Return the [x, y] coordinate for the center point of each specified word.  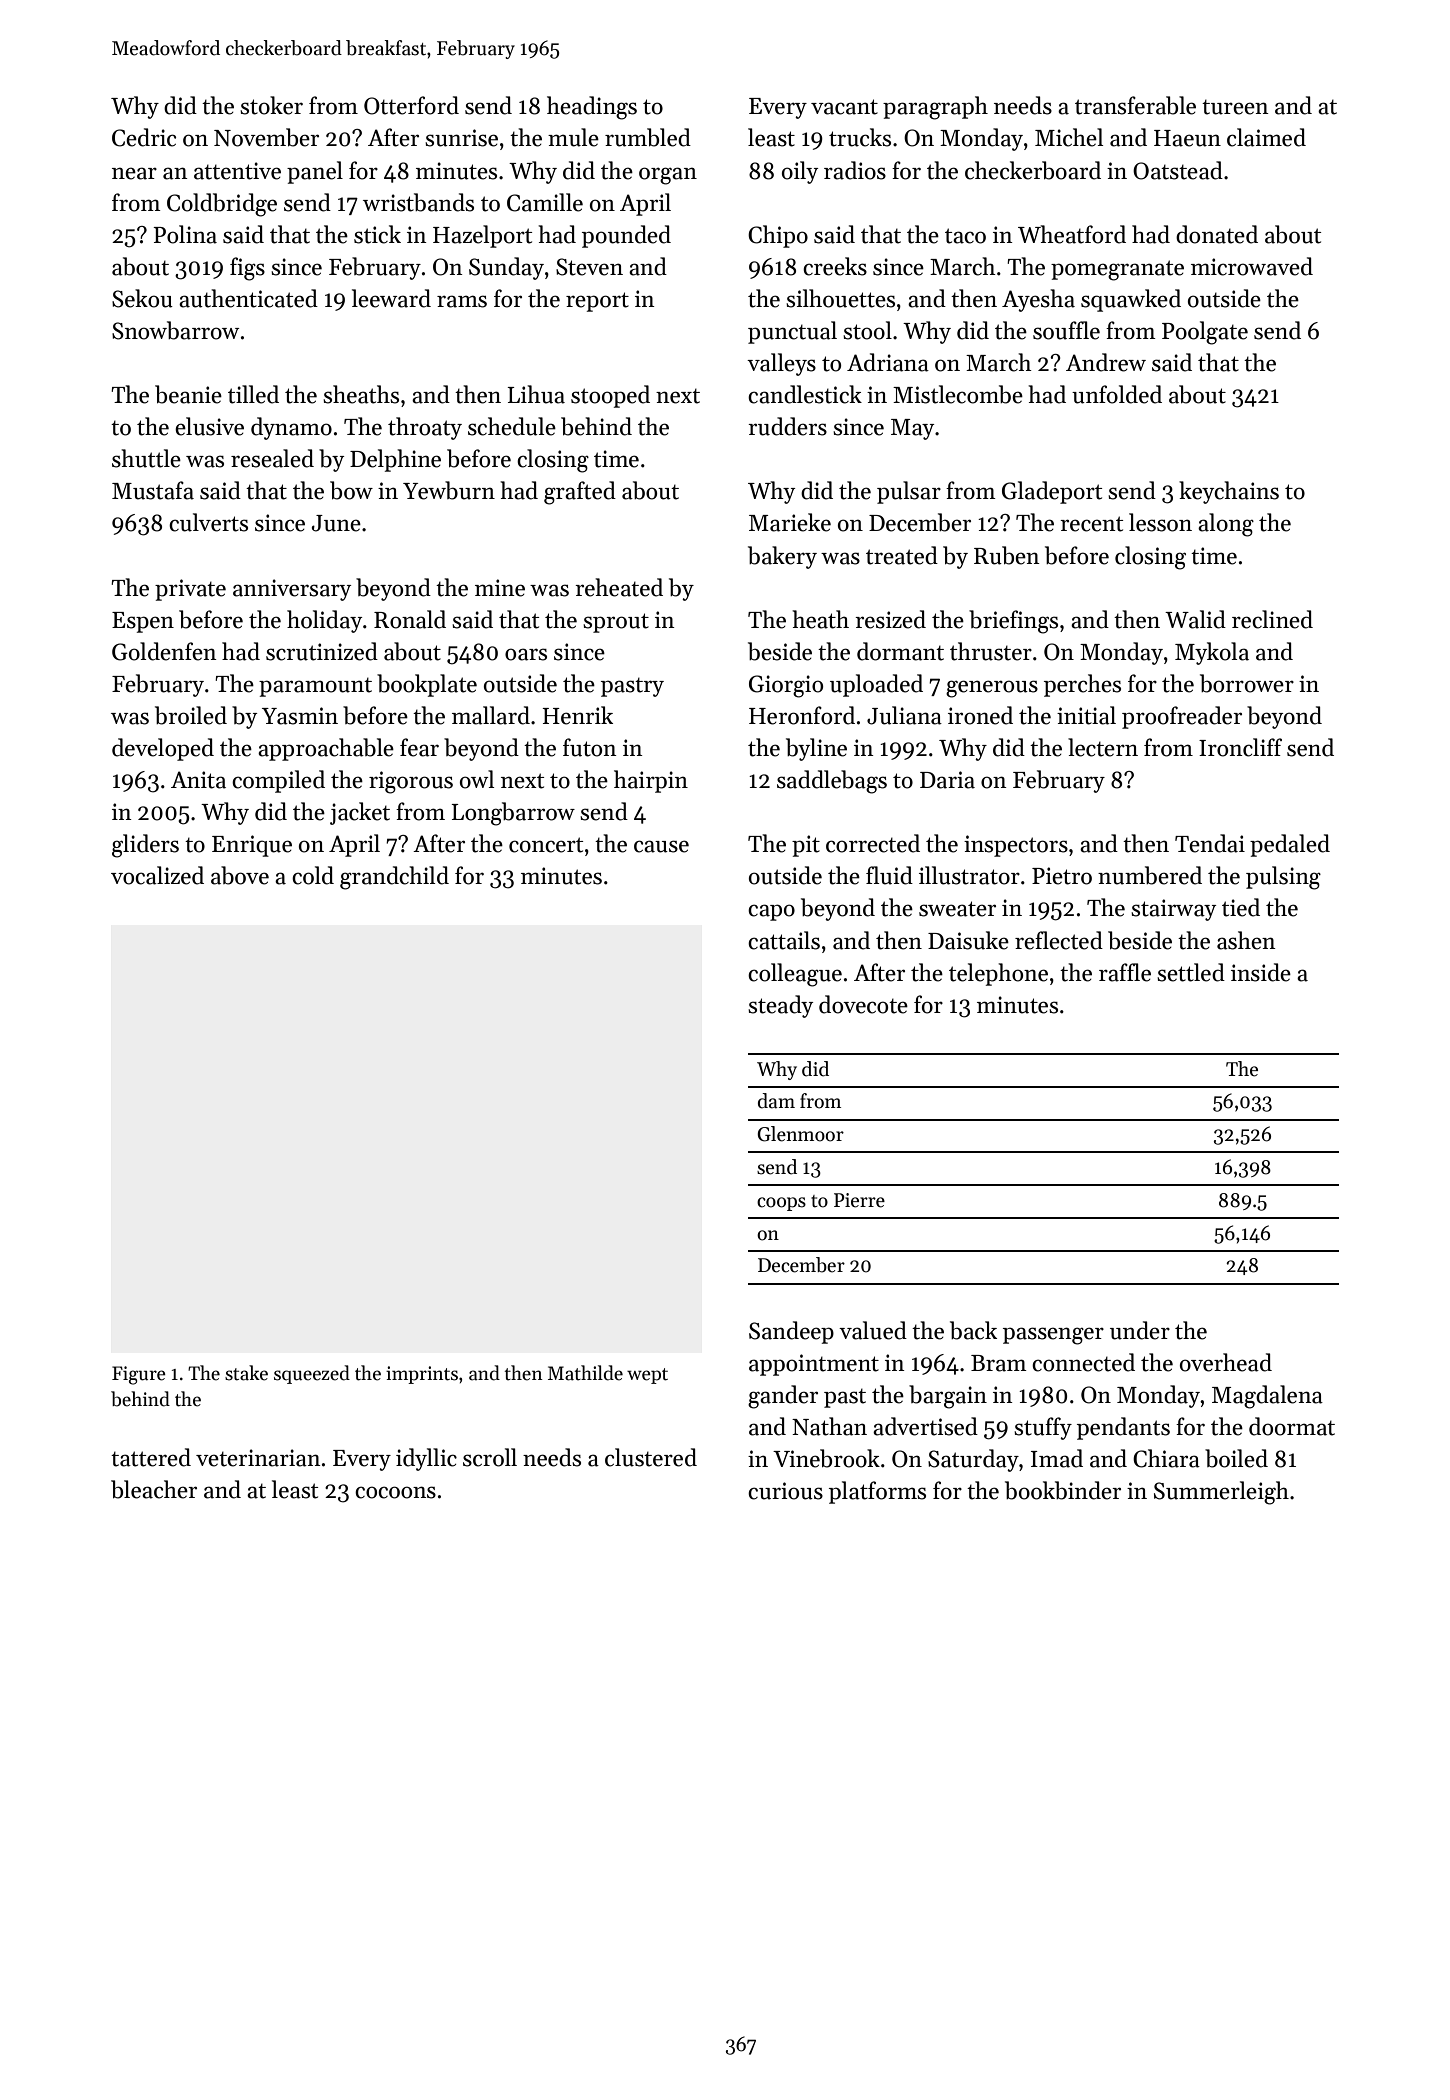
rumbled [648, 137]
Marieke [790, 522]
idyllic [426, 1459]
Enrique [252, 846]
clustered [651, 1457]
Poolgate [1205, 333]
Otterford [411, 105]
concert [546, 845]
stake [246, 1373]
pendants [1123, 1428]
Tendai [1210, 843]
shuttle [146, 458]
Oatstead [1178, 170]
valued [873, 1330]
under [1140, 1330]
